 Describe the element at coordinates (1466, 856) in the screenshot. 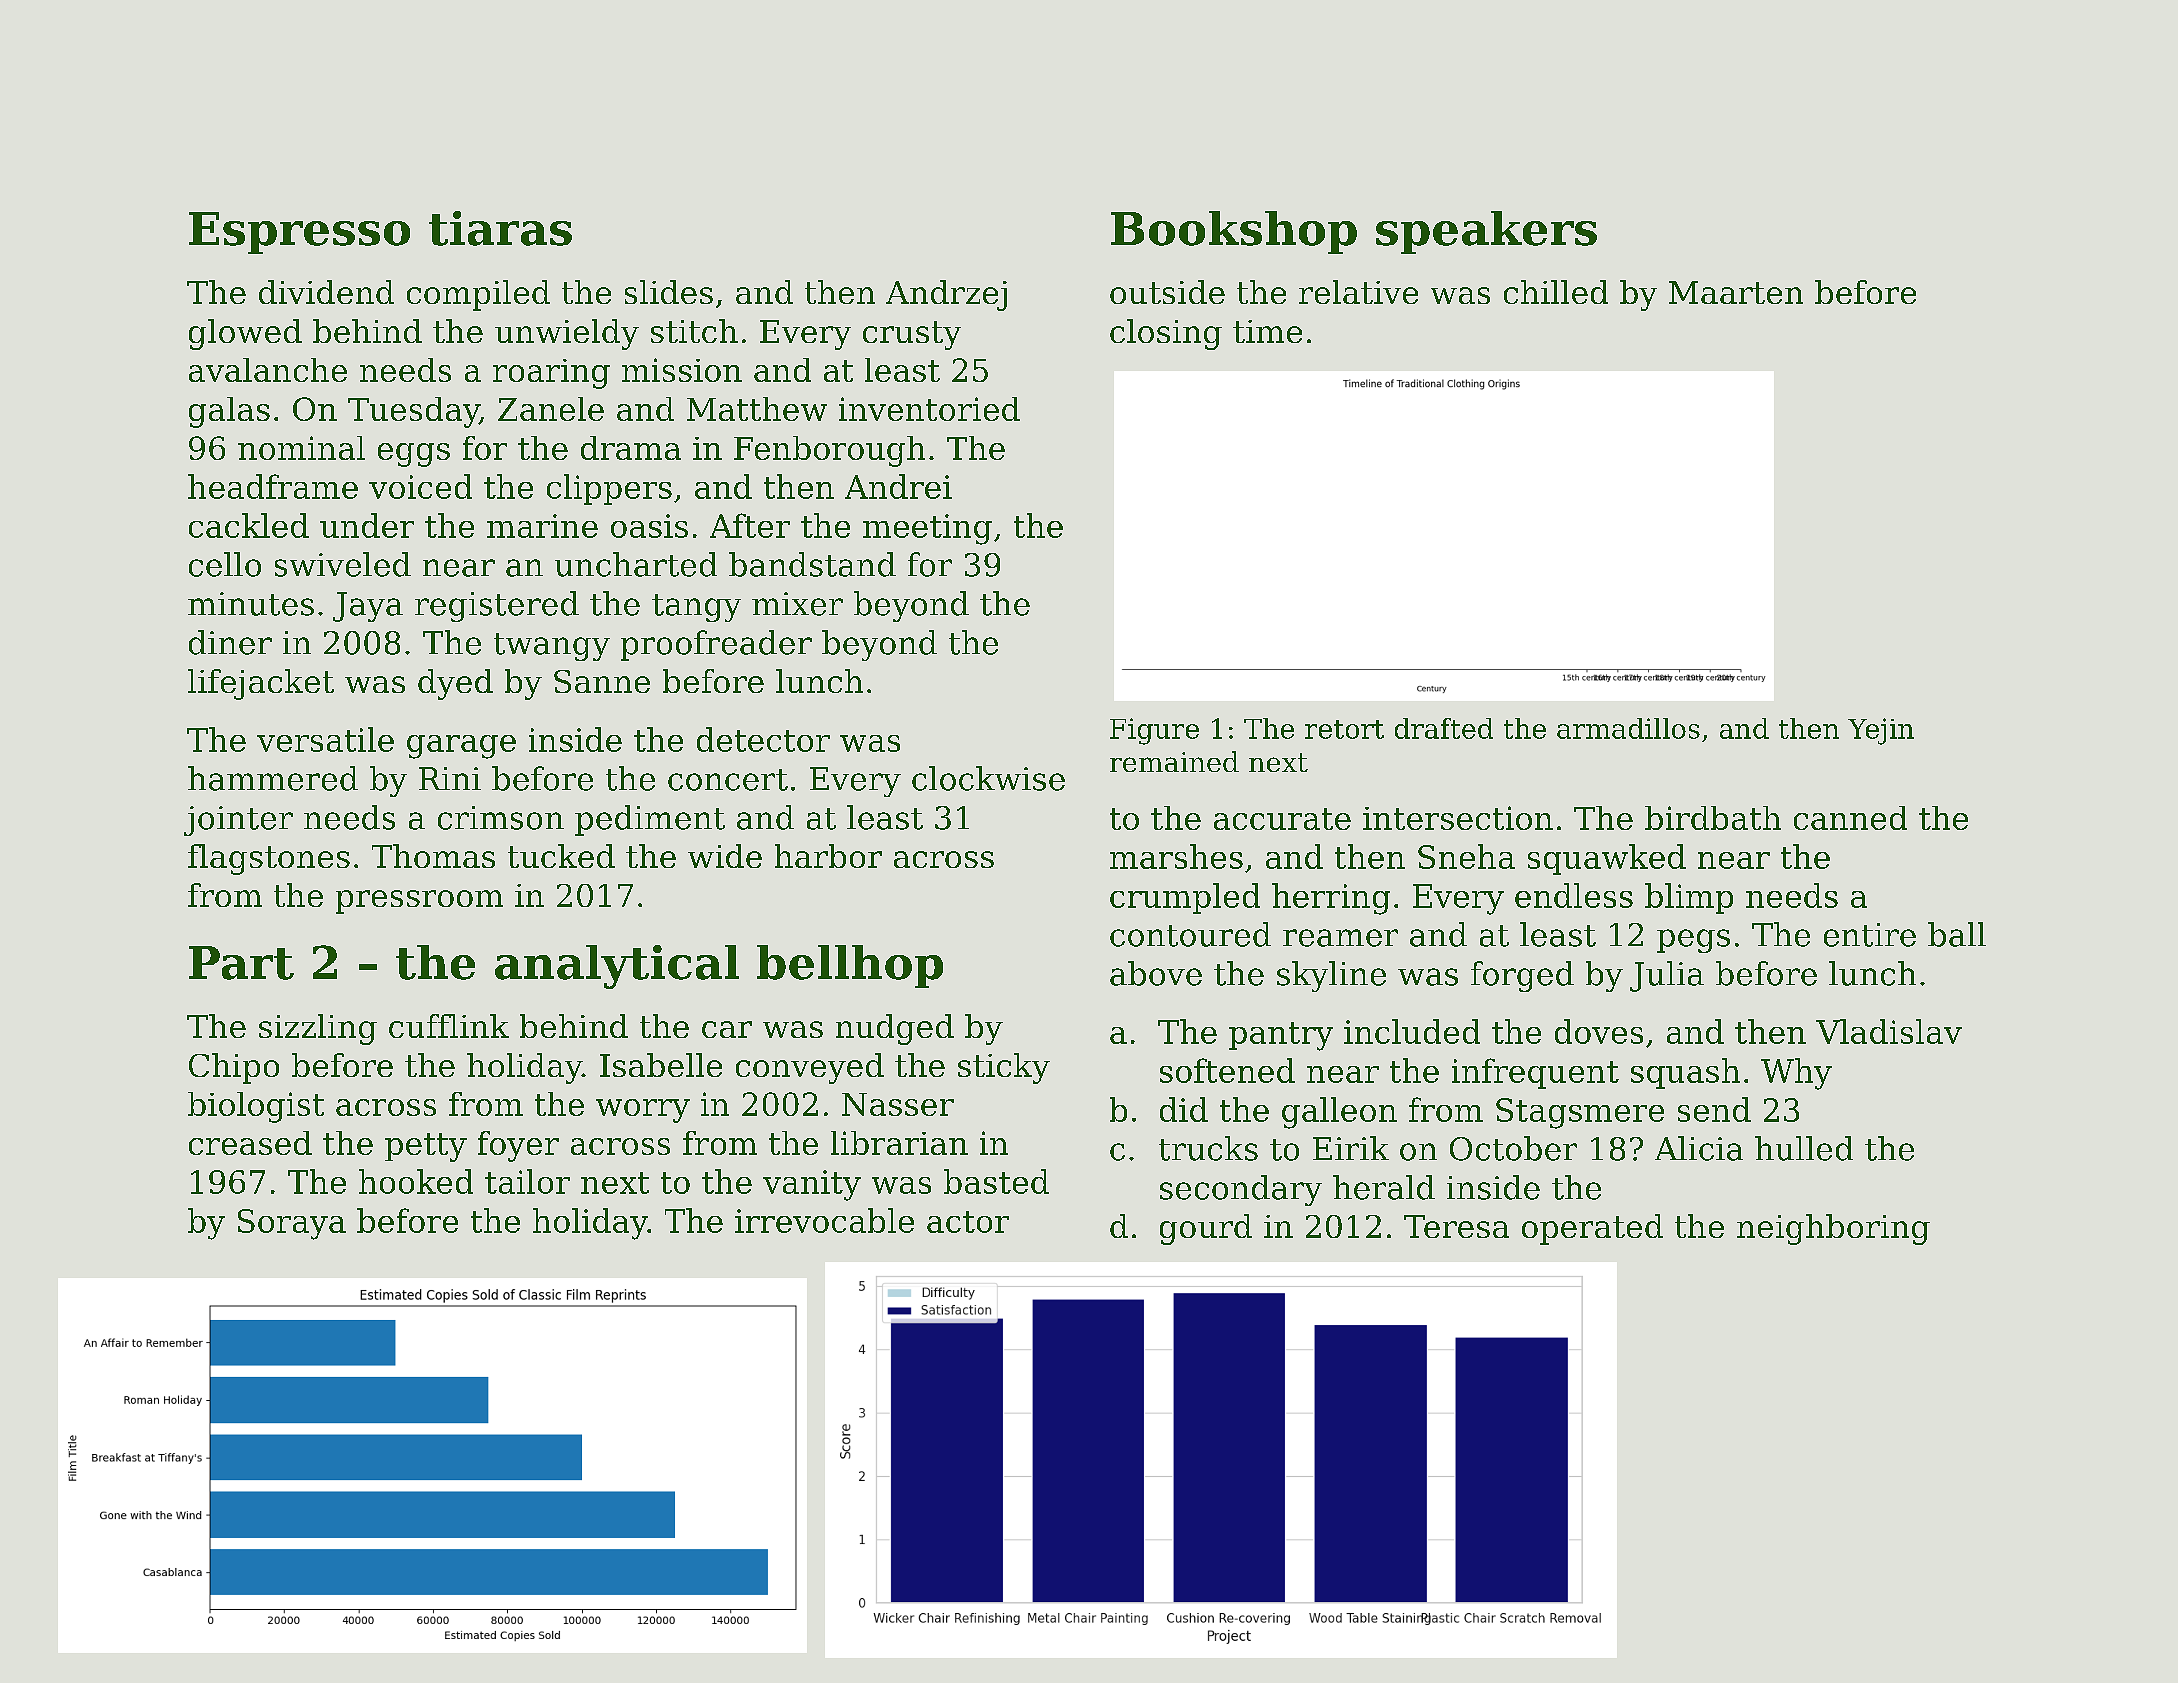

I see `Sneha` at that location.
